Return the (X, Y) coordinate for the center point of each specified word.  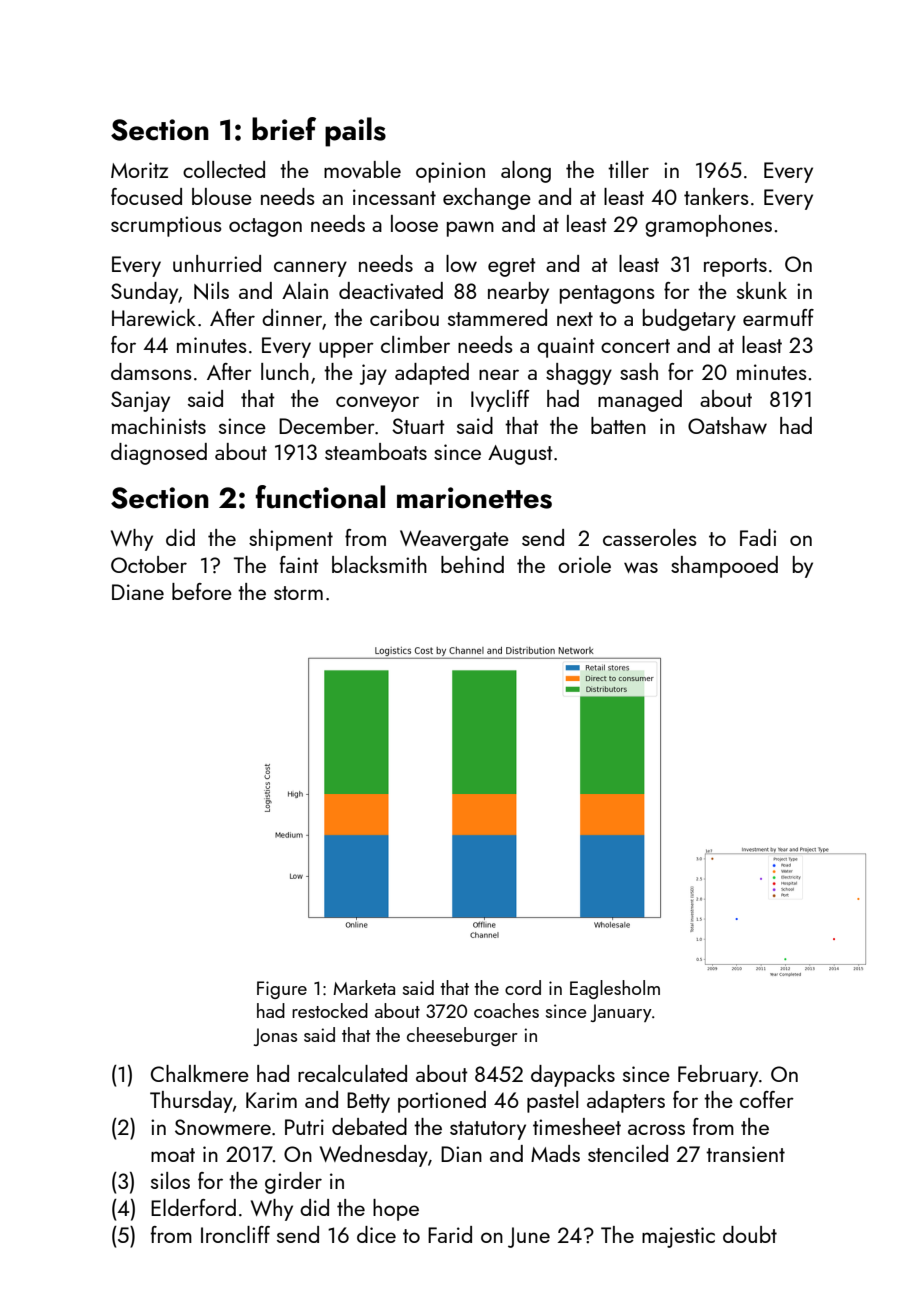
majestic (678, 1237)
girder (293, 1183)
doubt (750, 1234)
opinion (450, 172)
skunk (762, 290)
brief (284, 129)
